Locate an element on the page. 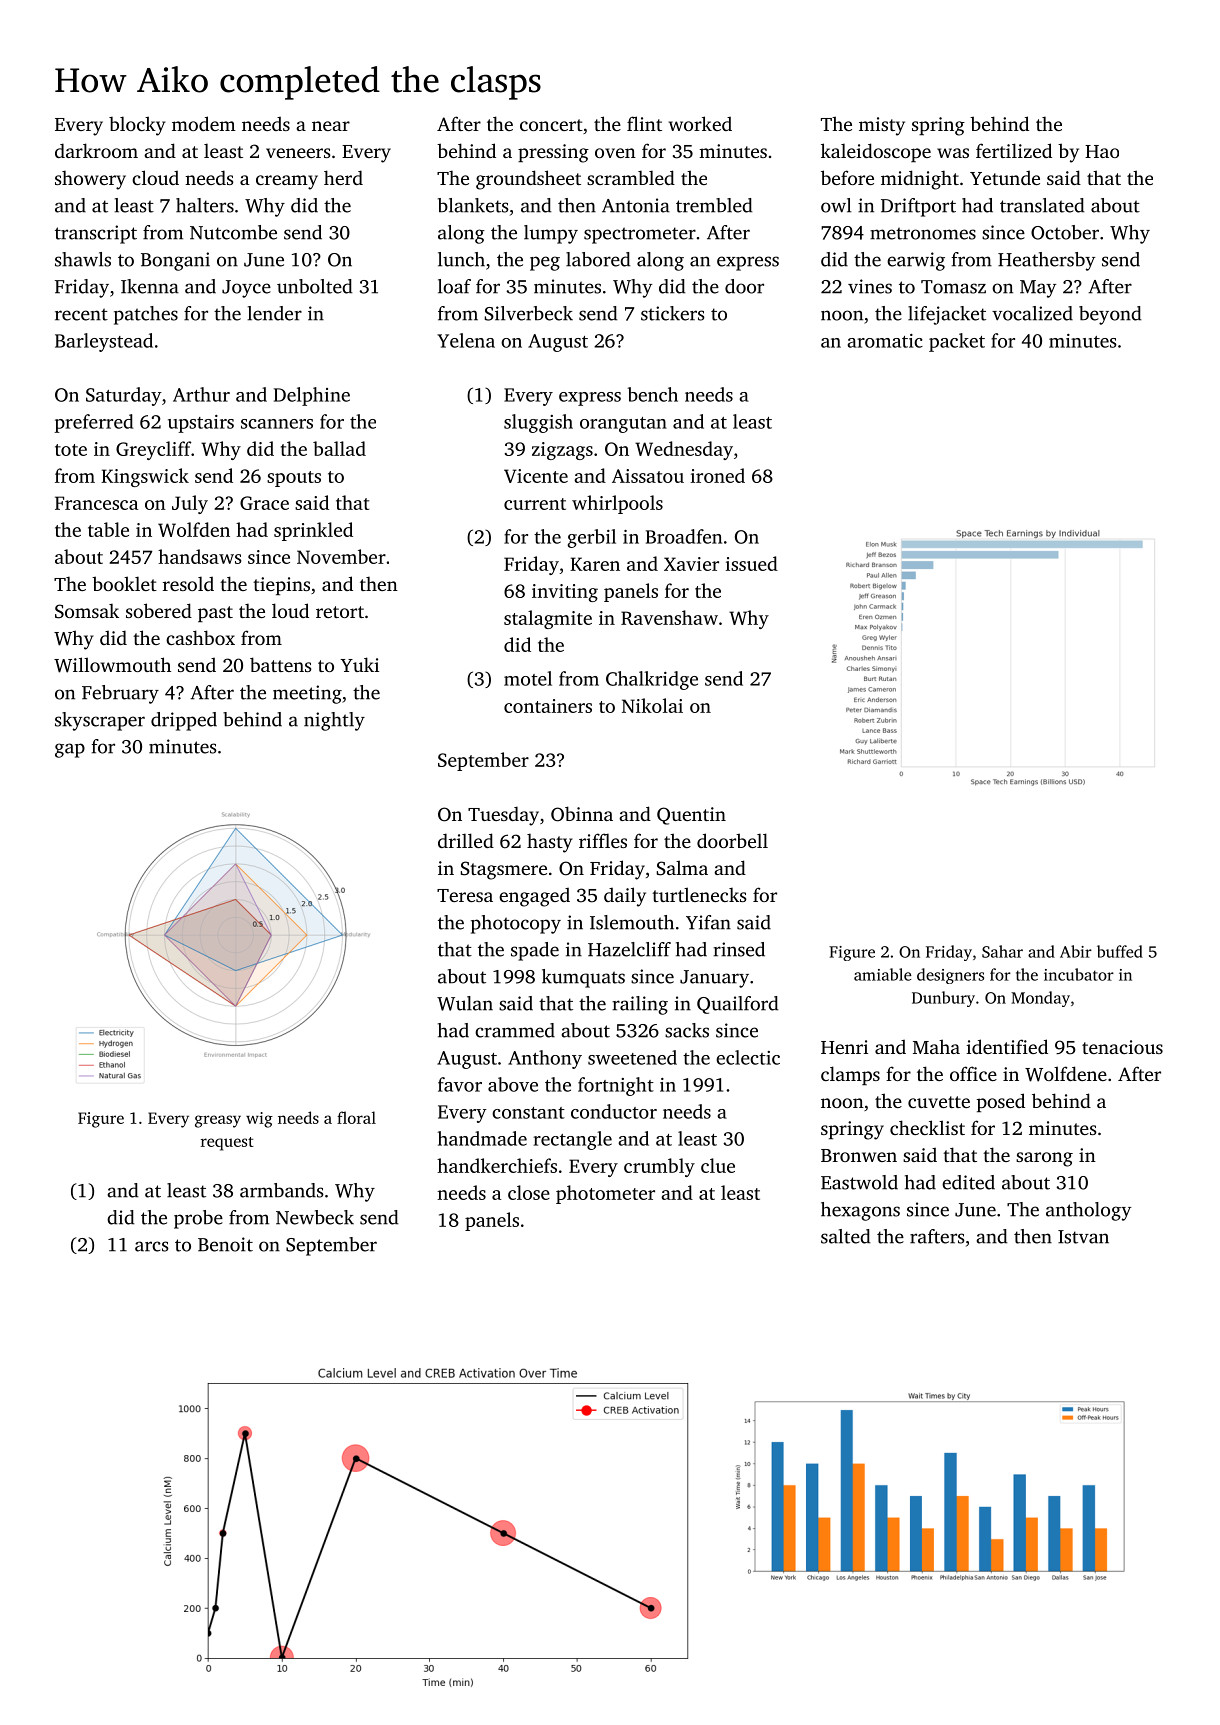 The height and width of the page is (1725, 1220). hasty is located at coordinates (550, 843).
